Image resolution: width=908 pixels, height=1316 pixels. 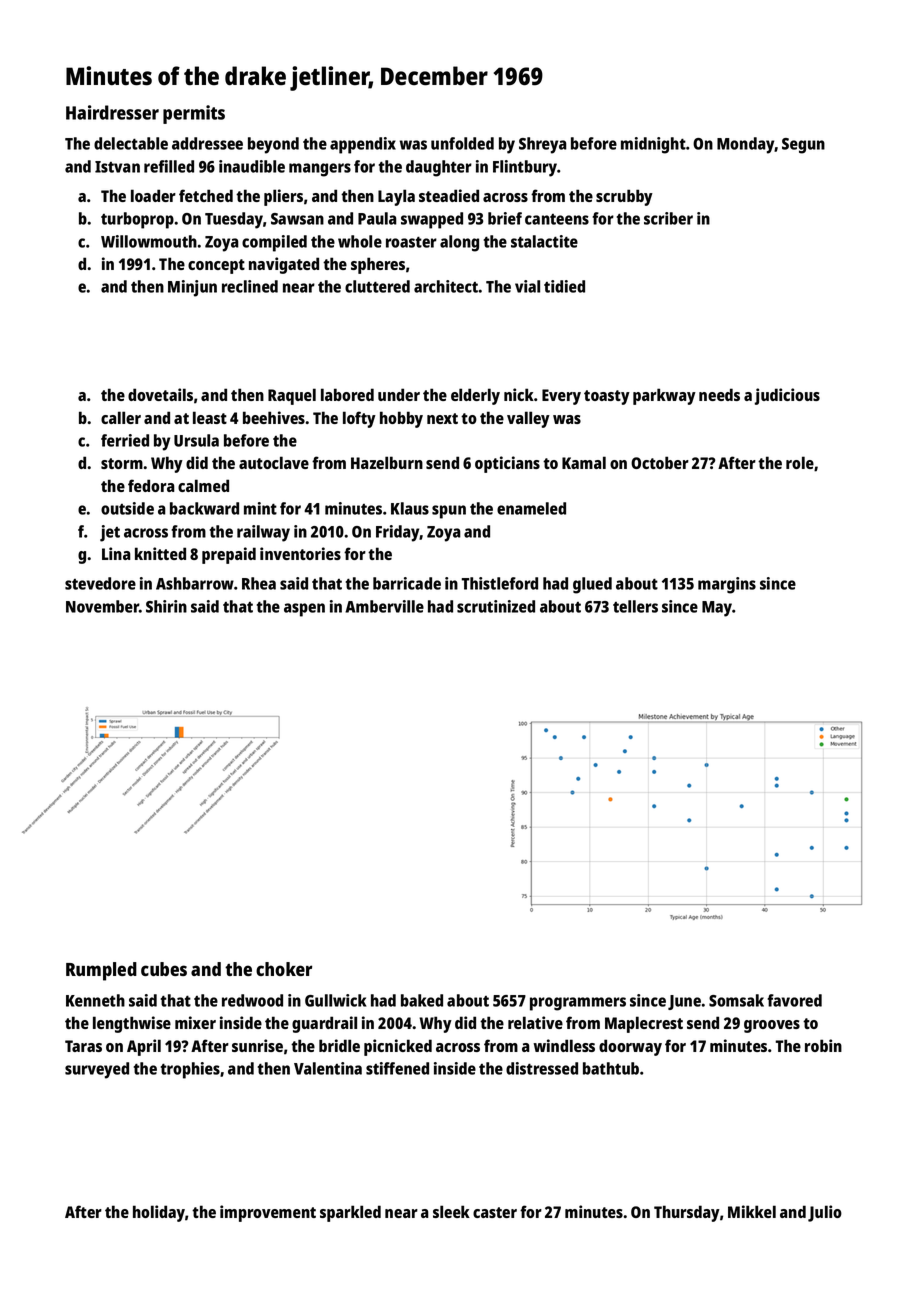 What do you see at coordinates (422, 1000) in the image?
I see `baked` at bounding box center [422, 1000].
